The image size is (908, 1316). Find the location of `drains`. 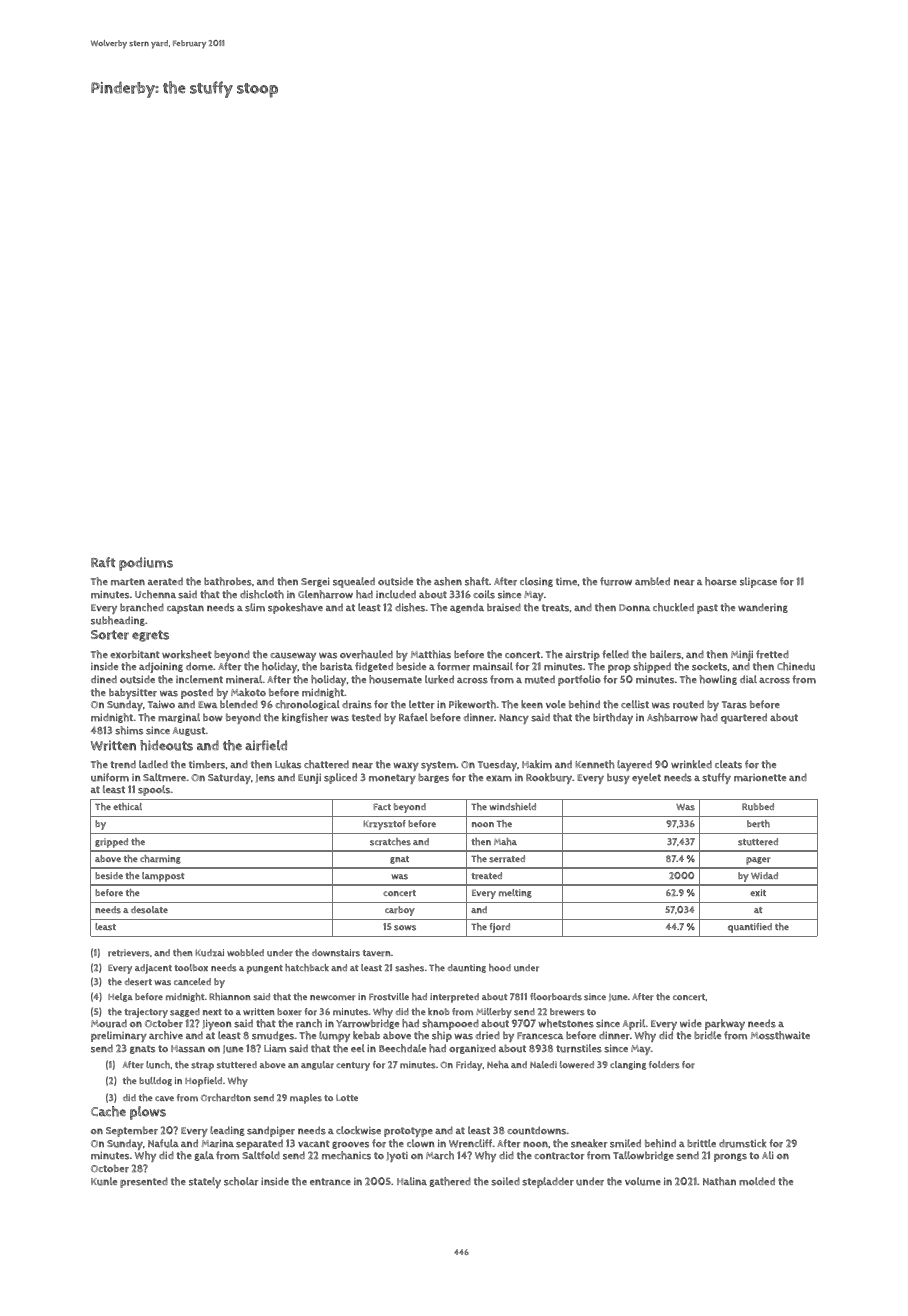

drains is located at coordinates (357, 704).
